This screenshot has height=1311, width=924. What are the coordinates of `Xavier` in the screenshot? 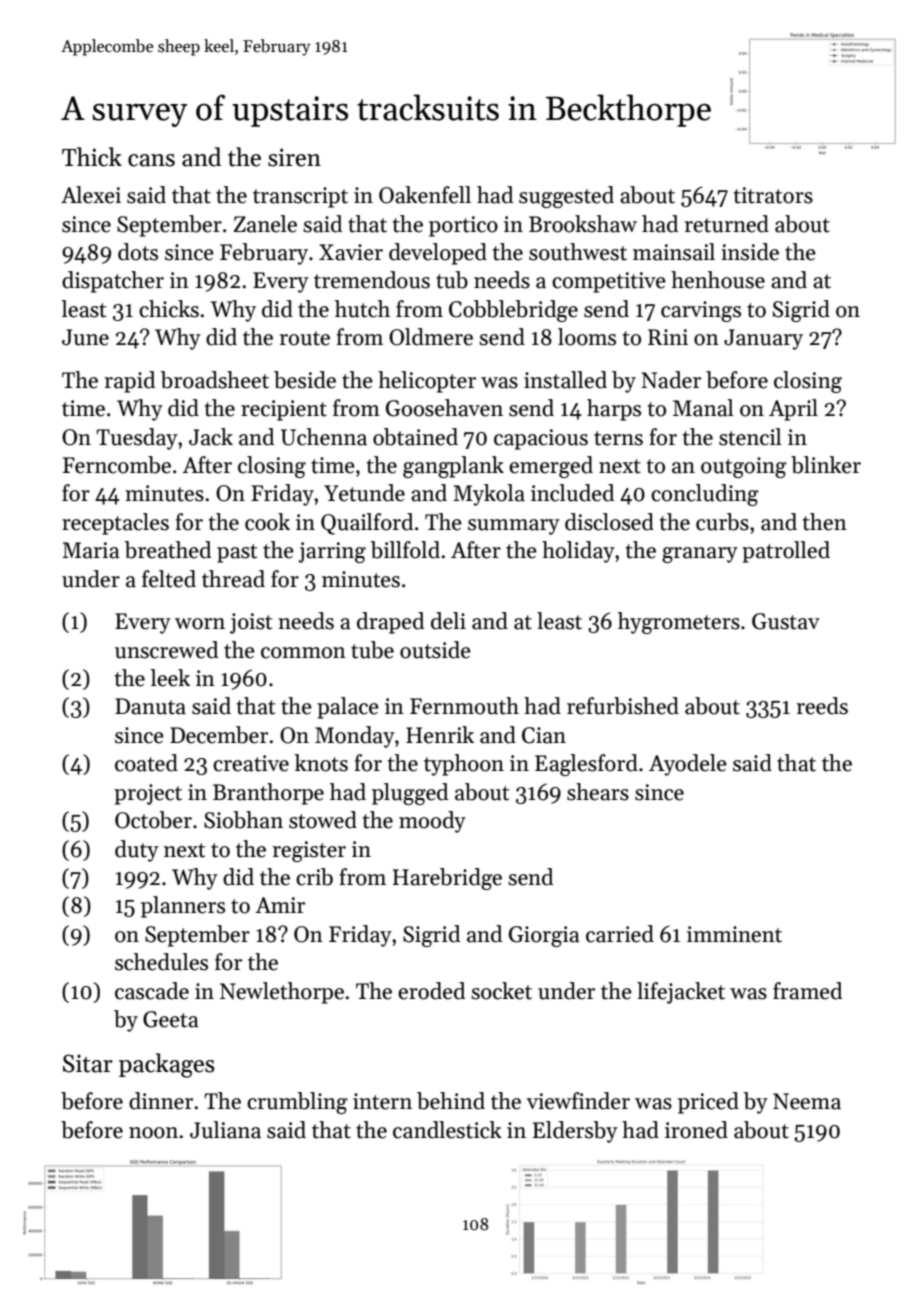 It's located at (351, 252).
